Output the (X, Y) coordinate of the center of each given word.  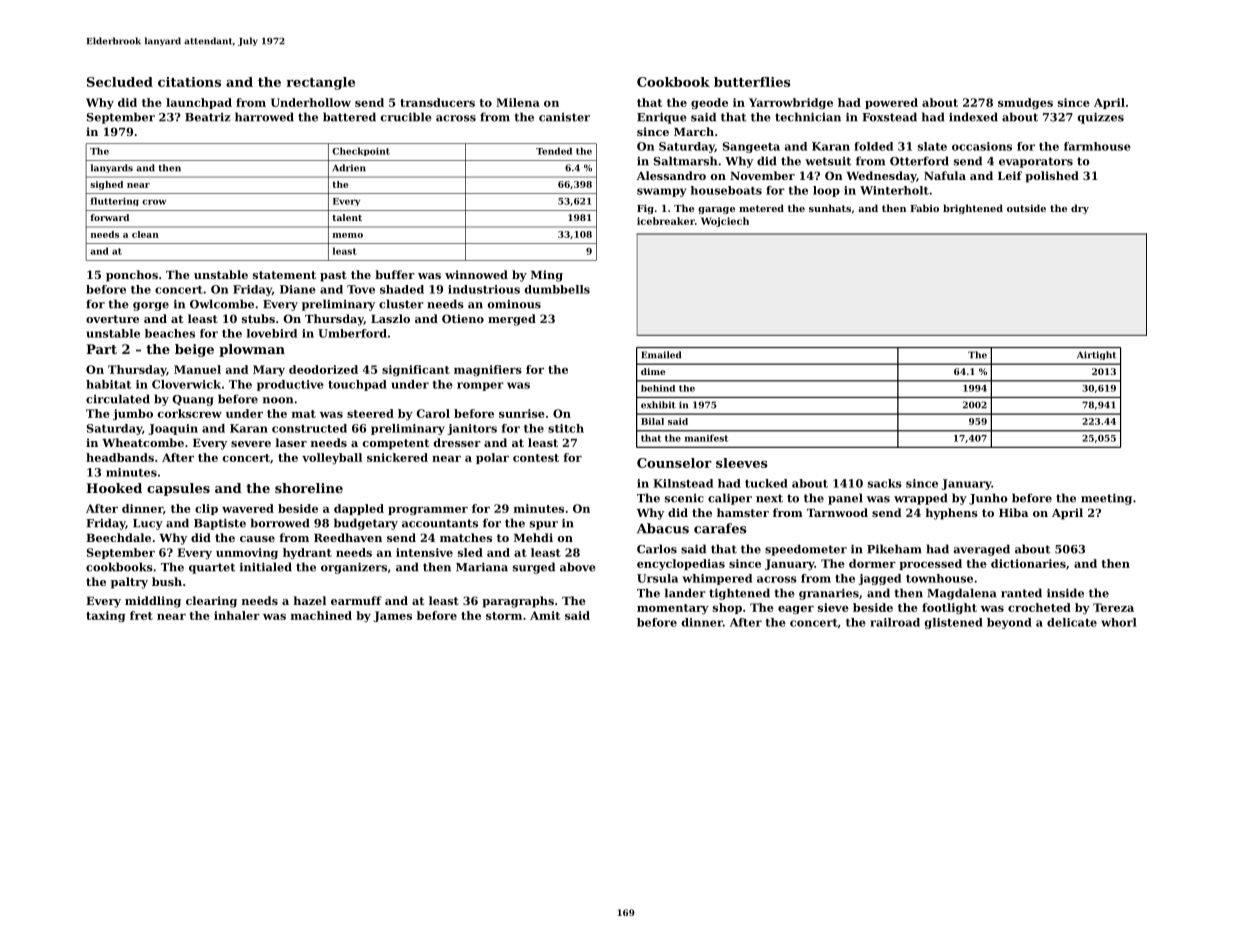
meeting (1106, 499)
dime (653, 371)
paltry (129, 583)
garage (716, 210)
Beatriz (208, 117)
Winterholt (894, 190)
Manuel (197, 369)
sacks (885, 483)
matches (466, 537)
